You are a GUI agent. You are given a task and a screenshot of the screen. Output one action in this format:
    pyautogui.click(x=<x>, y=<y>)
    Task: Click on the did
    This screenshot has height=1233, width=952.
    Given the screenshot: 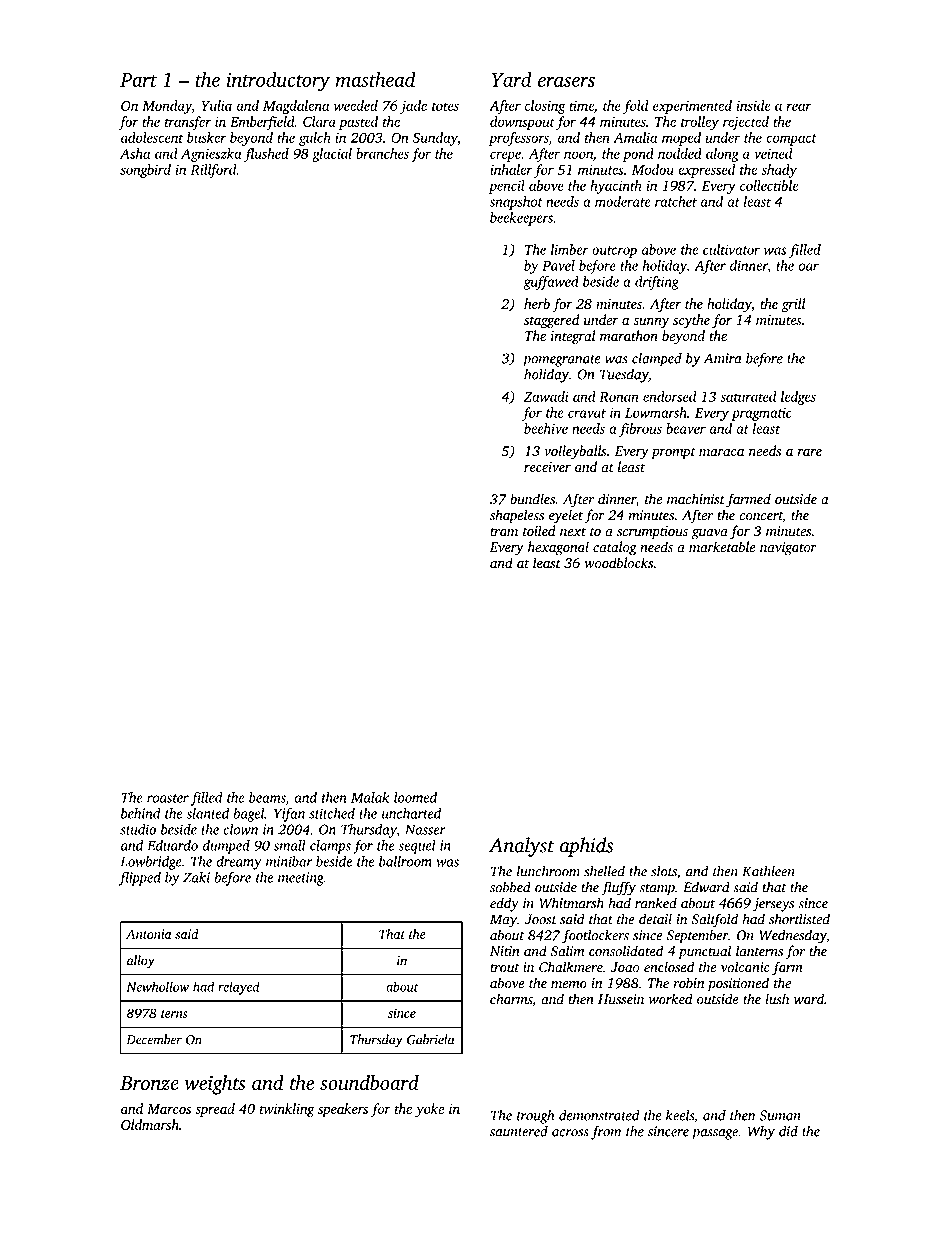 What is the action you would take?
    pyautogui.click(x=788, y=1131)
